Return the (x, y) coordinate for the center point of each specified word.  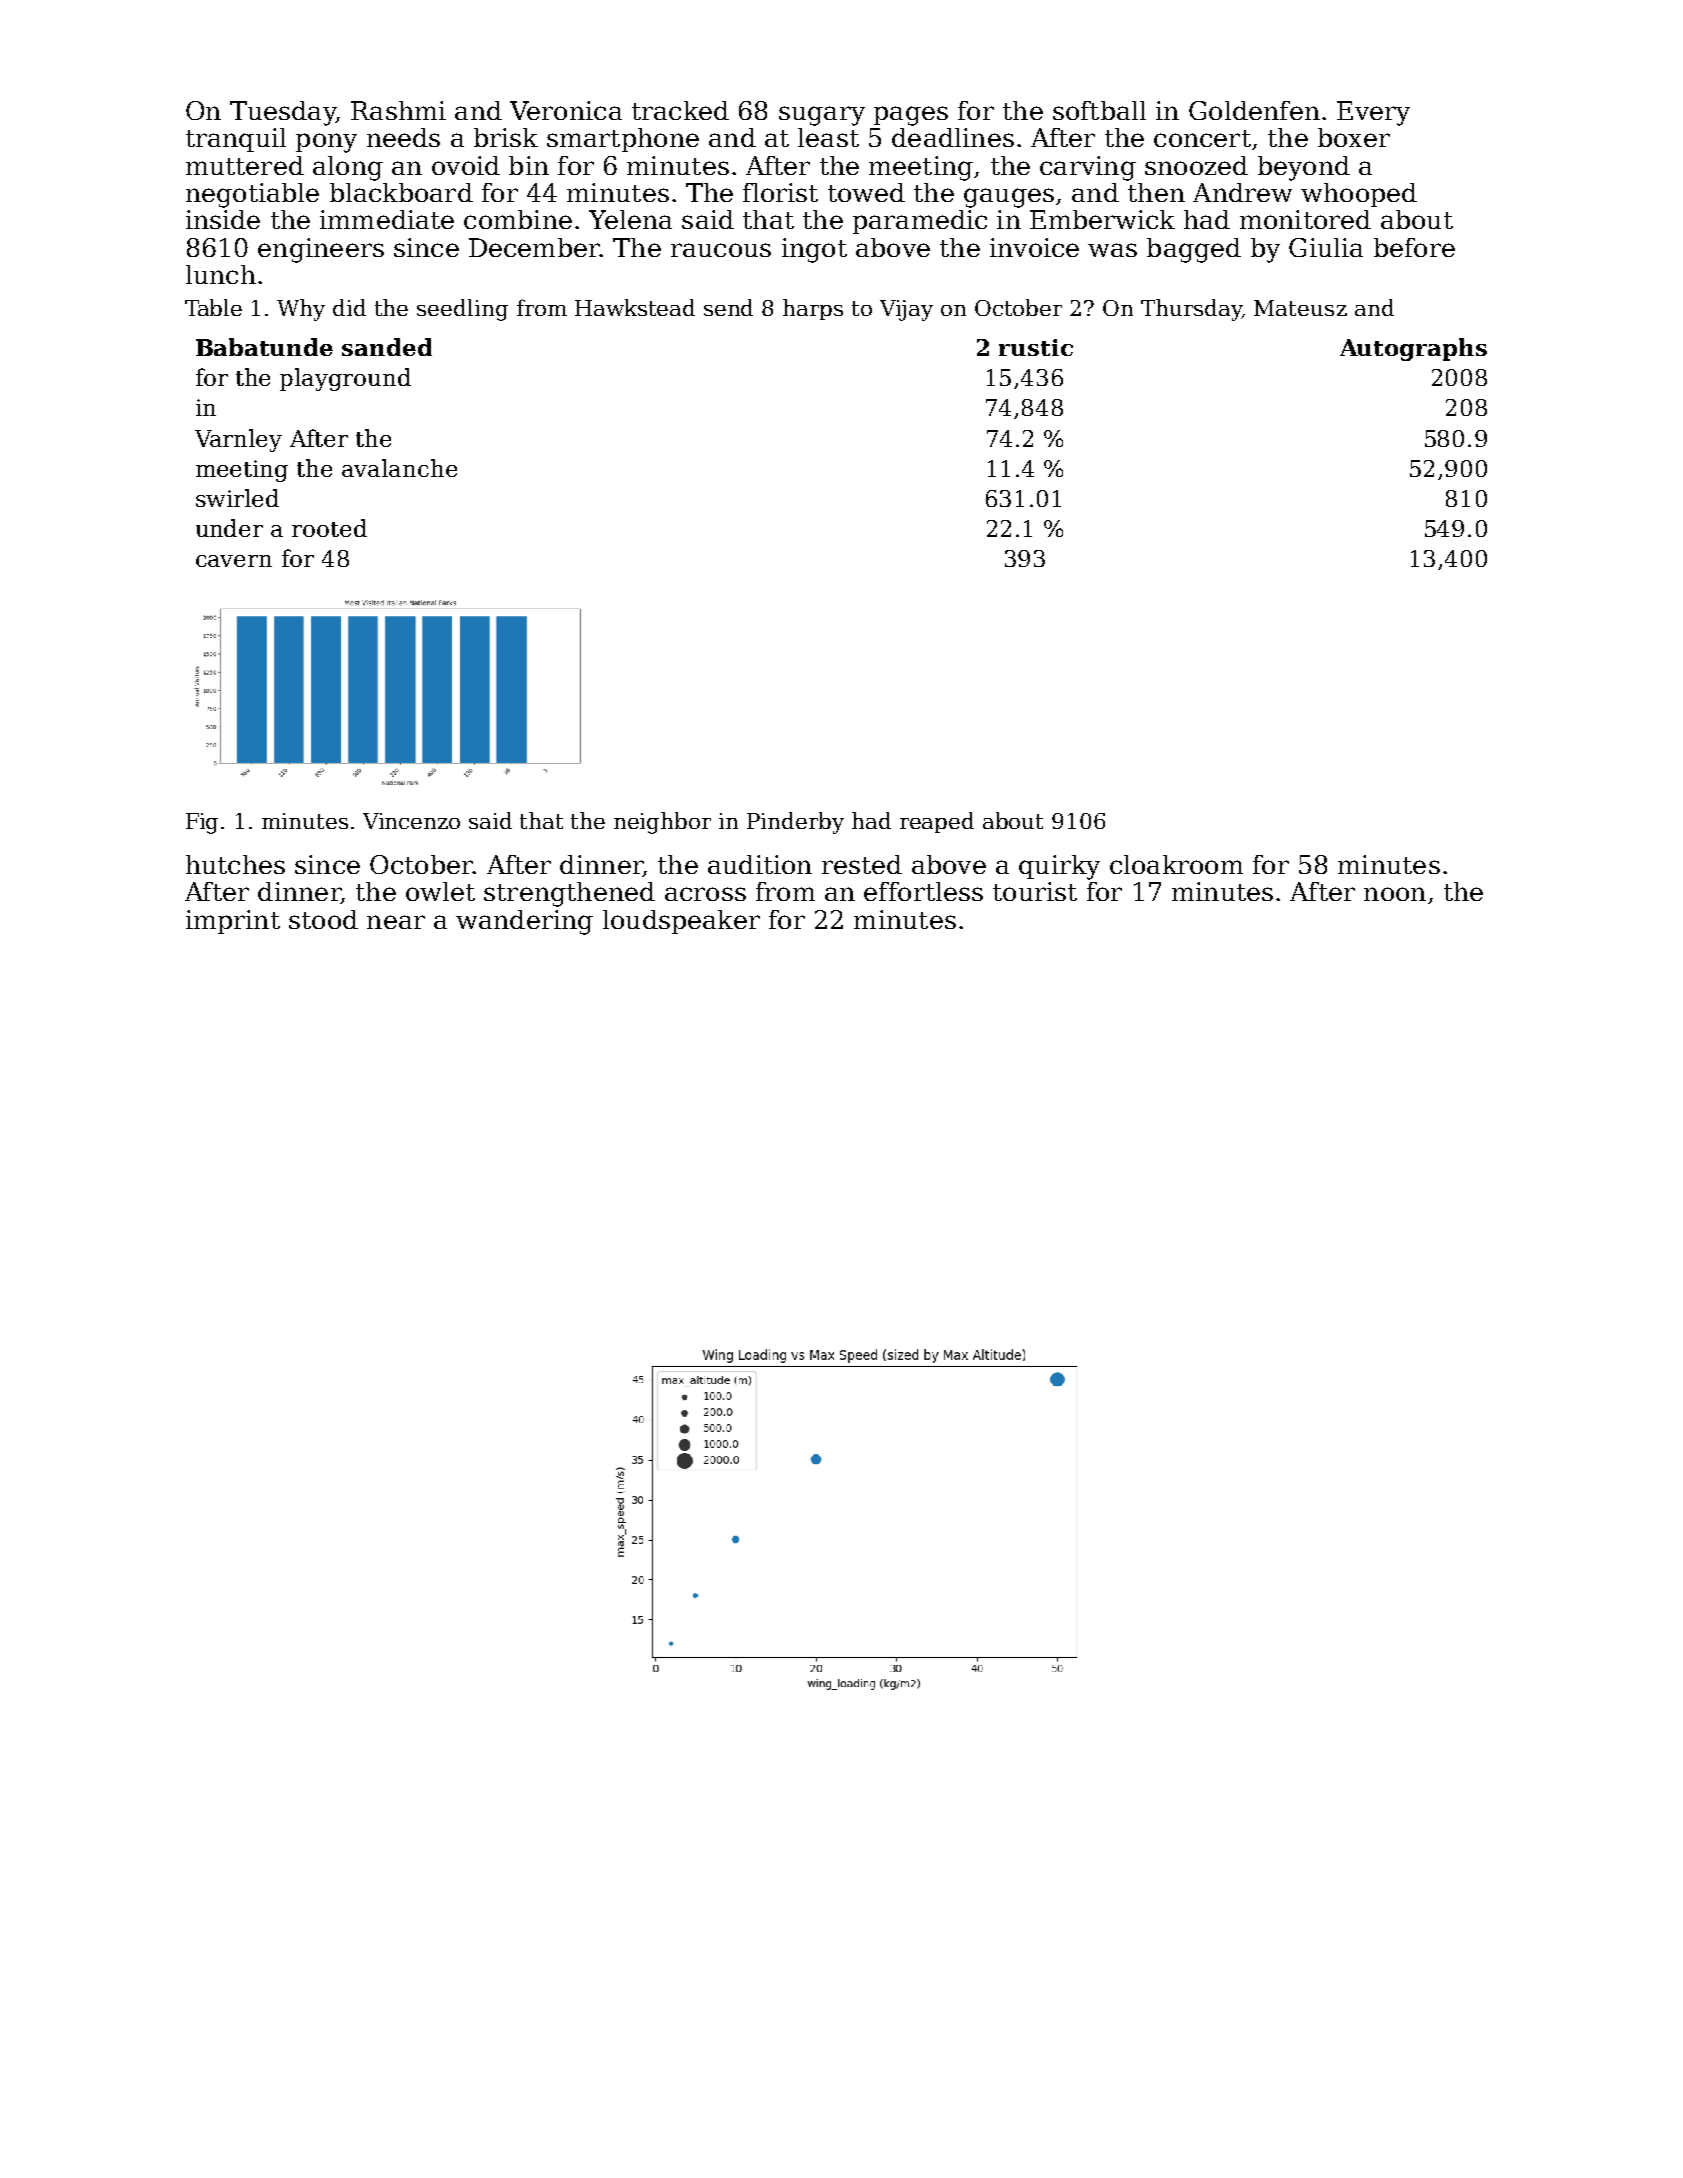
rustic (1036, 347)
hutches (235, 864)
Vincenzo (411, 821)
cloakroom (1176, 864)
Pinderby (795, 823)
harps (813, 309)
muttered (245, 165)
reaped (937, 822)
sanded (387, 347)
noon (1395, 894)
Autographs (1413, 349)
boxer (1354, 137)
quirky (1059, 867)
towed (866, 192)
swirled (237, 498)
